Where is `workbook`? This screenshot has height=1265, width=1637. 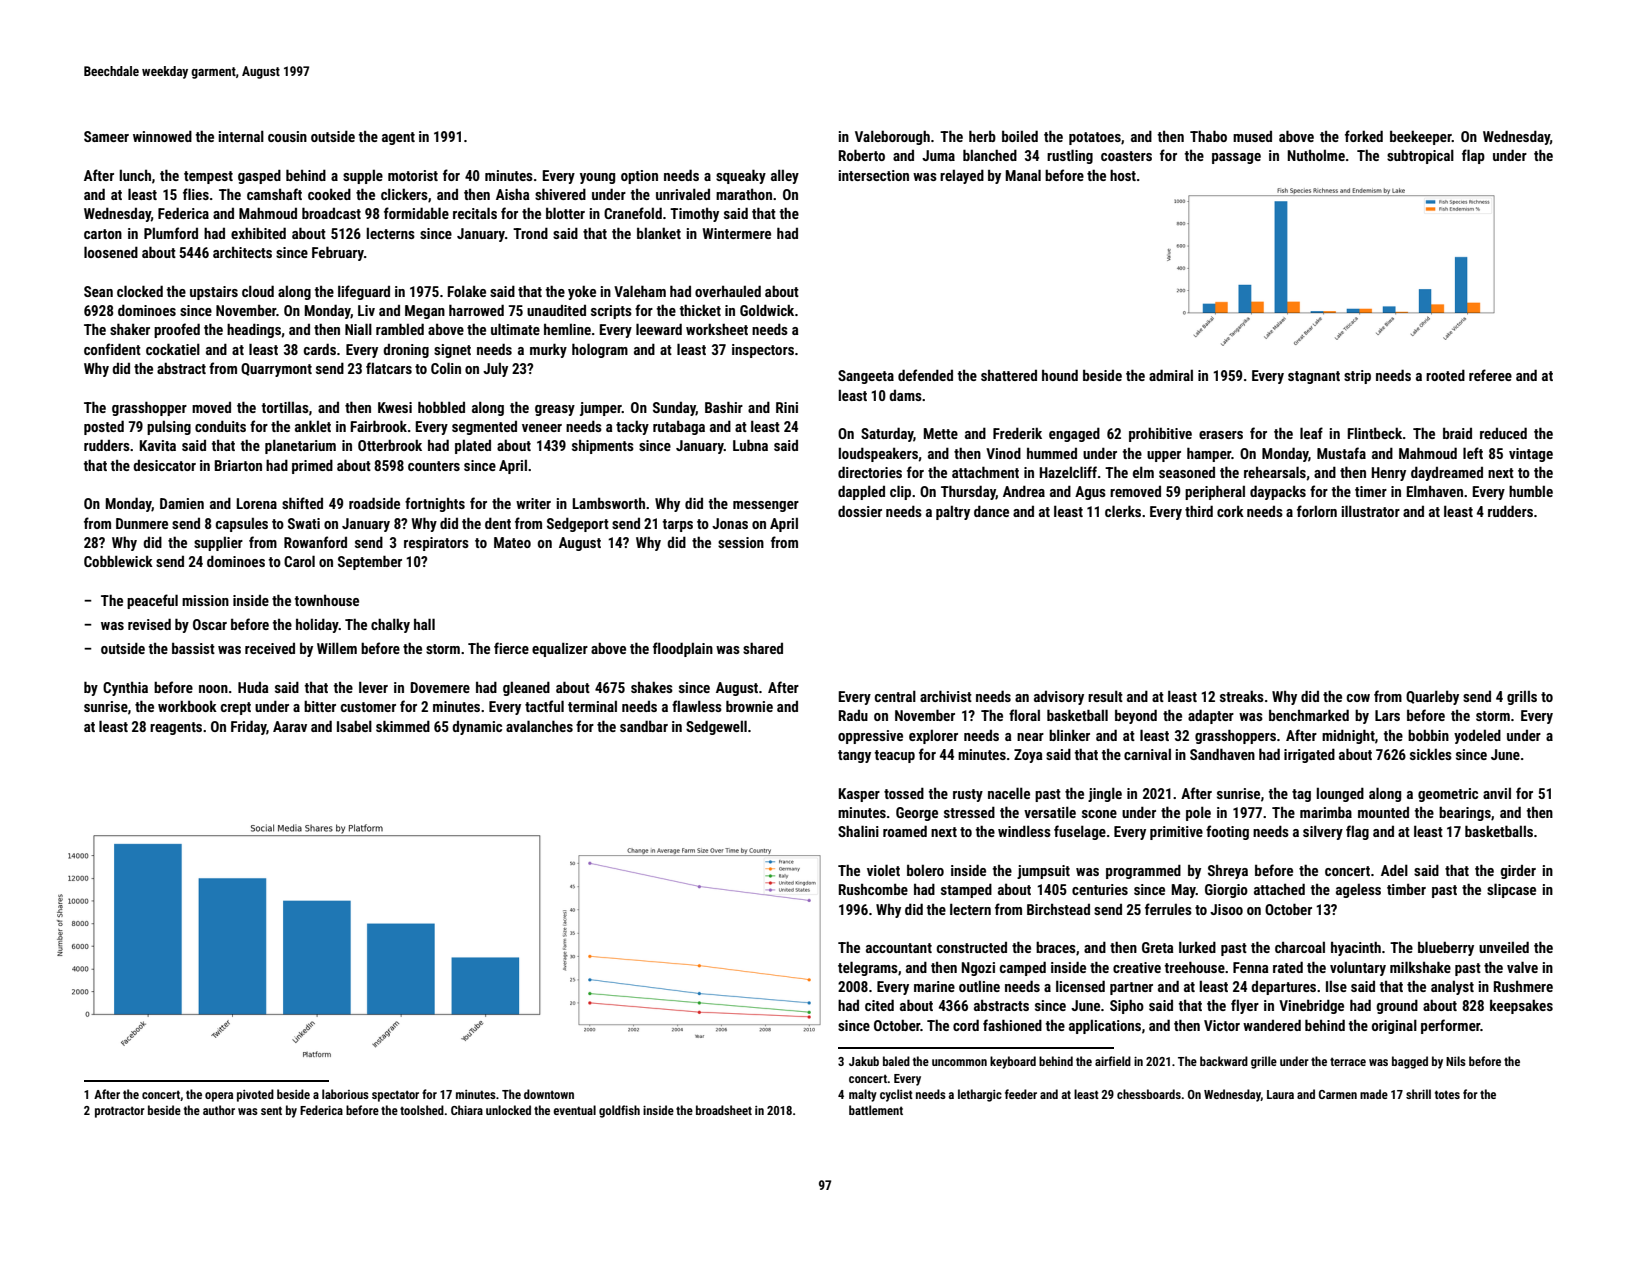
workbook is located at coordinates (187, 706).
